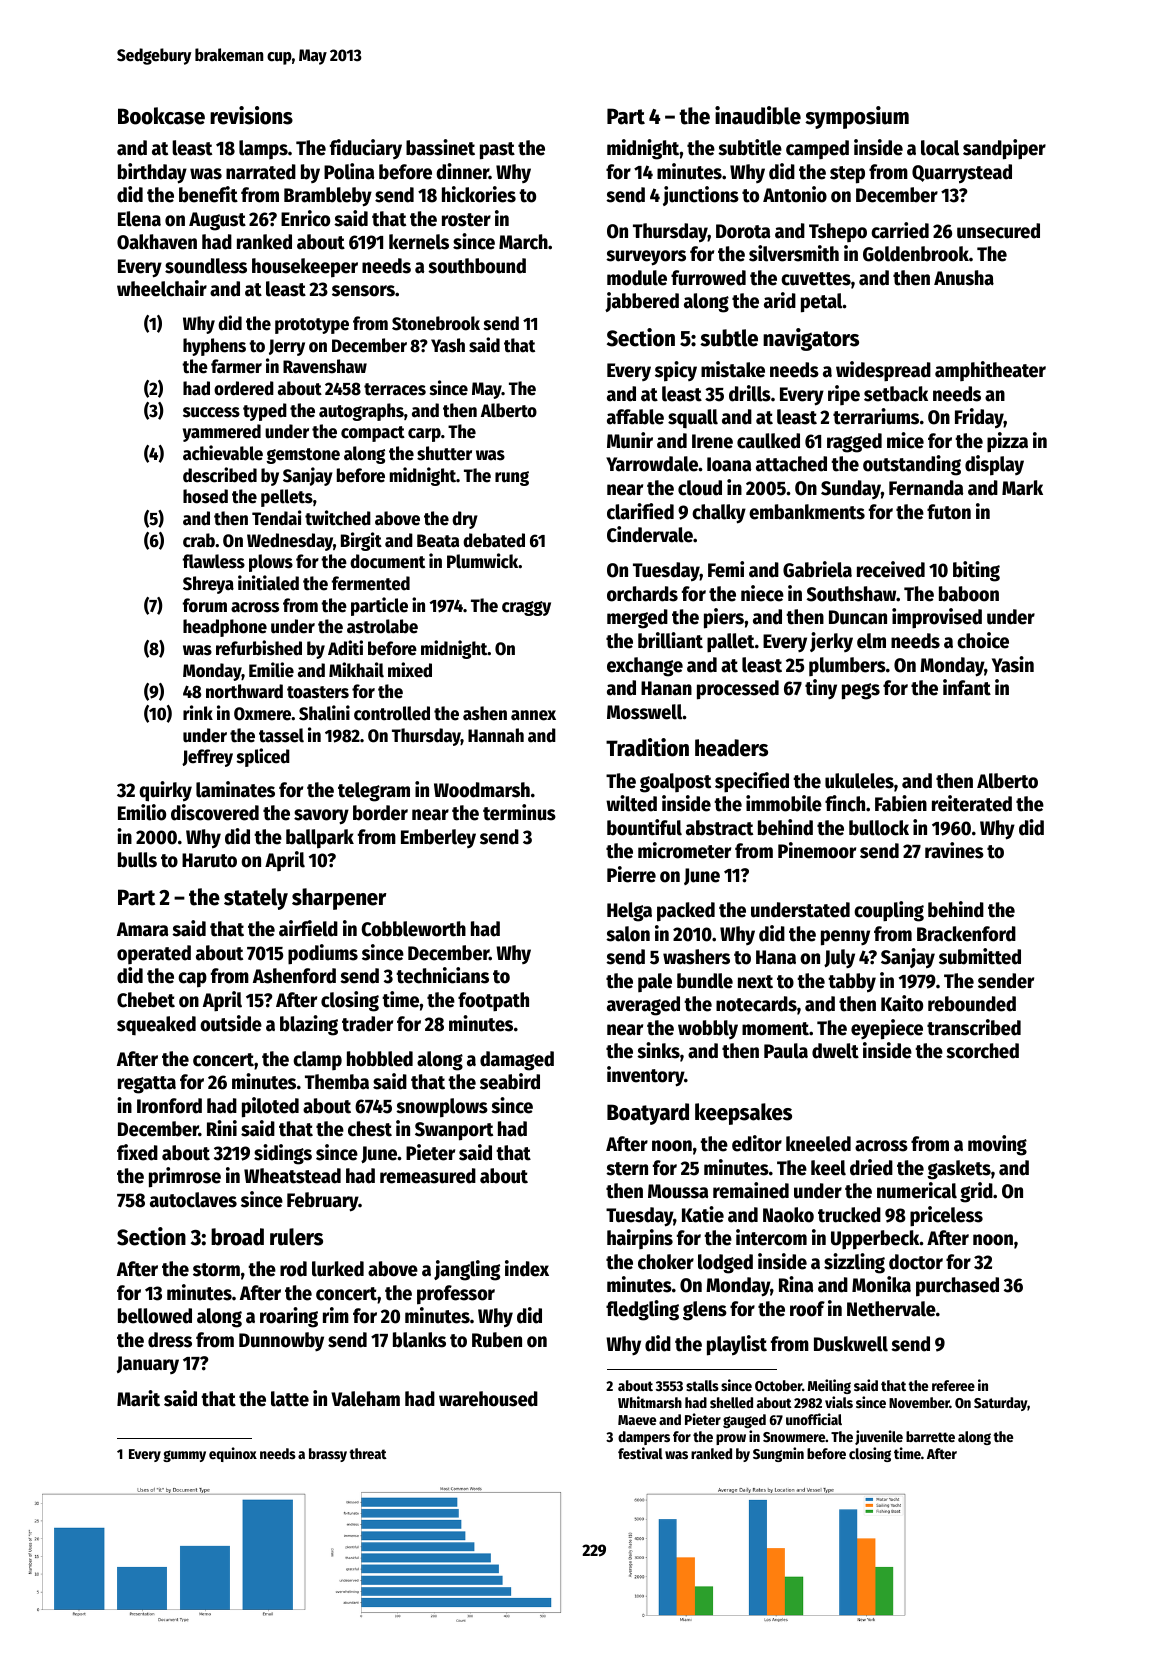 Image resolution: width=1165 pixels, height=1654 pixels. What do you see at coordinates (231, 1023) in the screenshot?
I see `outside` at bounding box center [231, 1023].
